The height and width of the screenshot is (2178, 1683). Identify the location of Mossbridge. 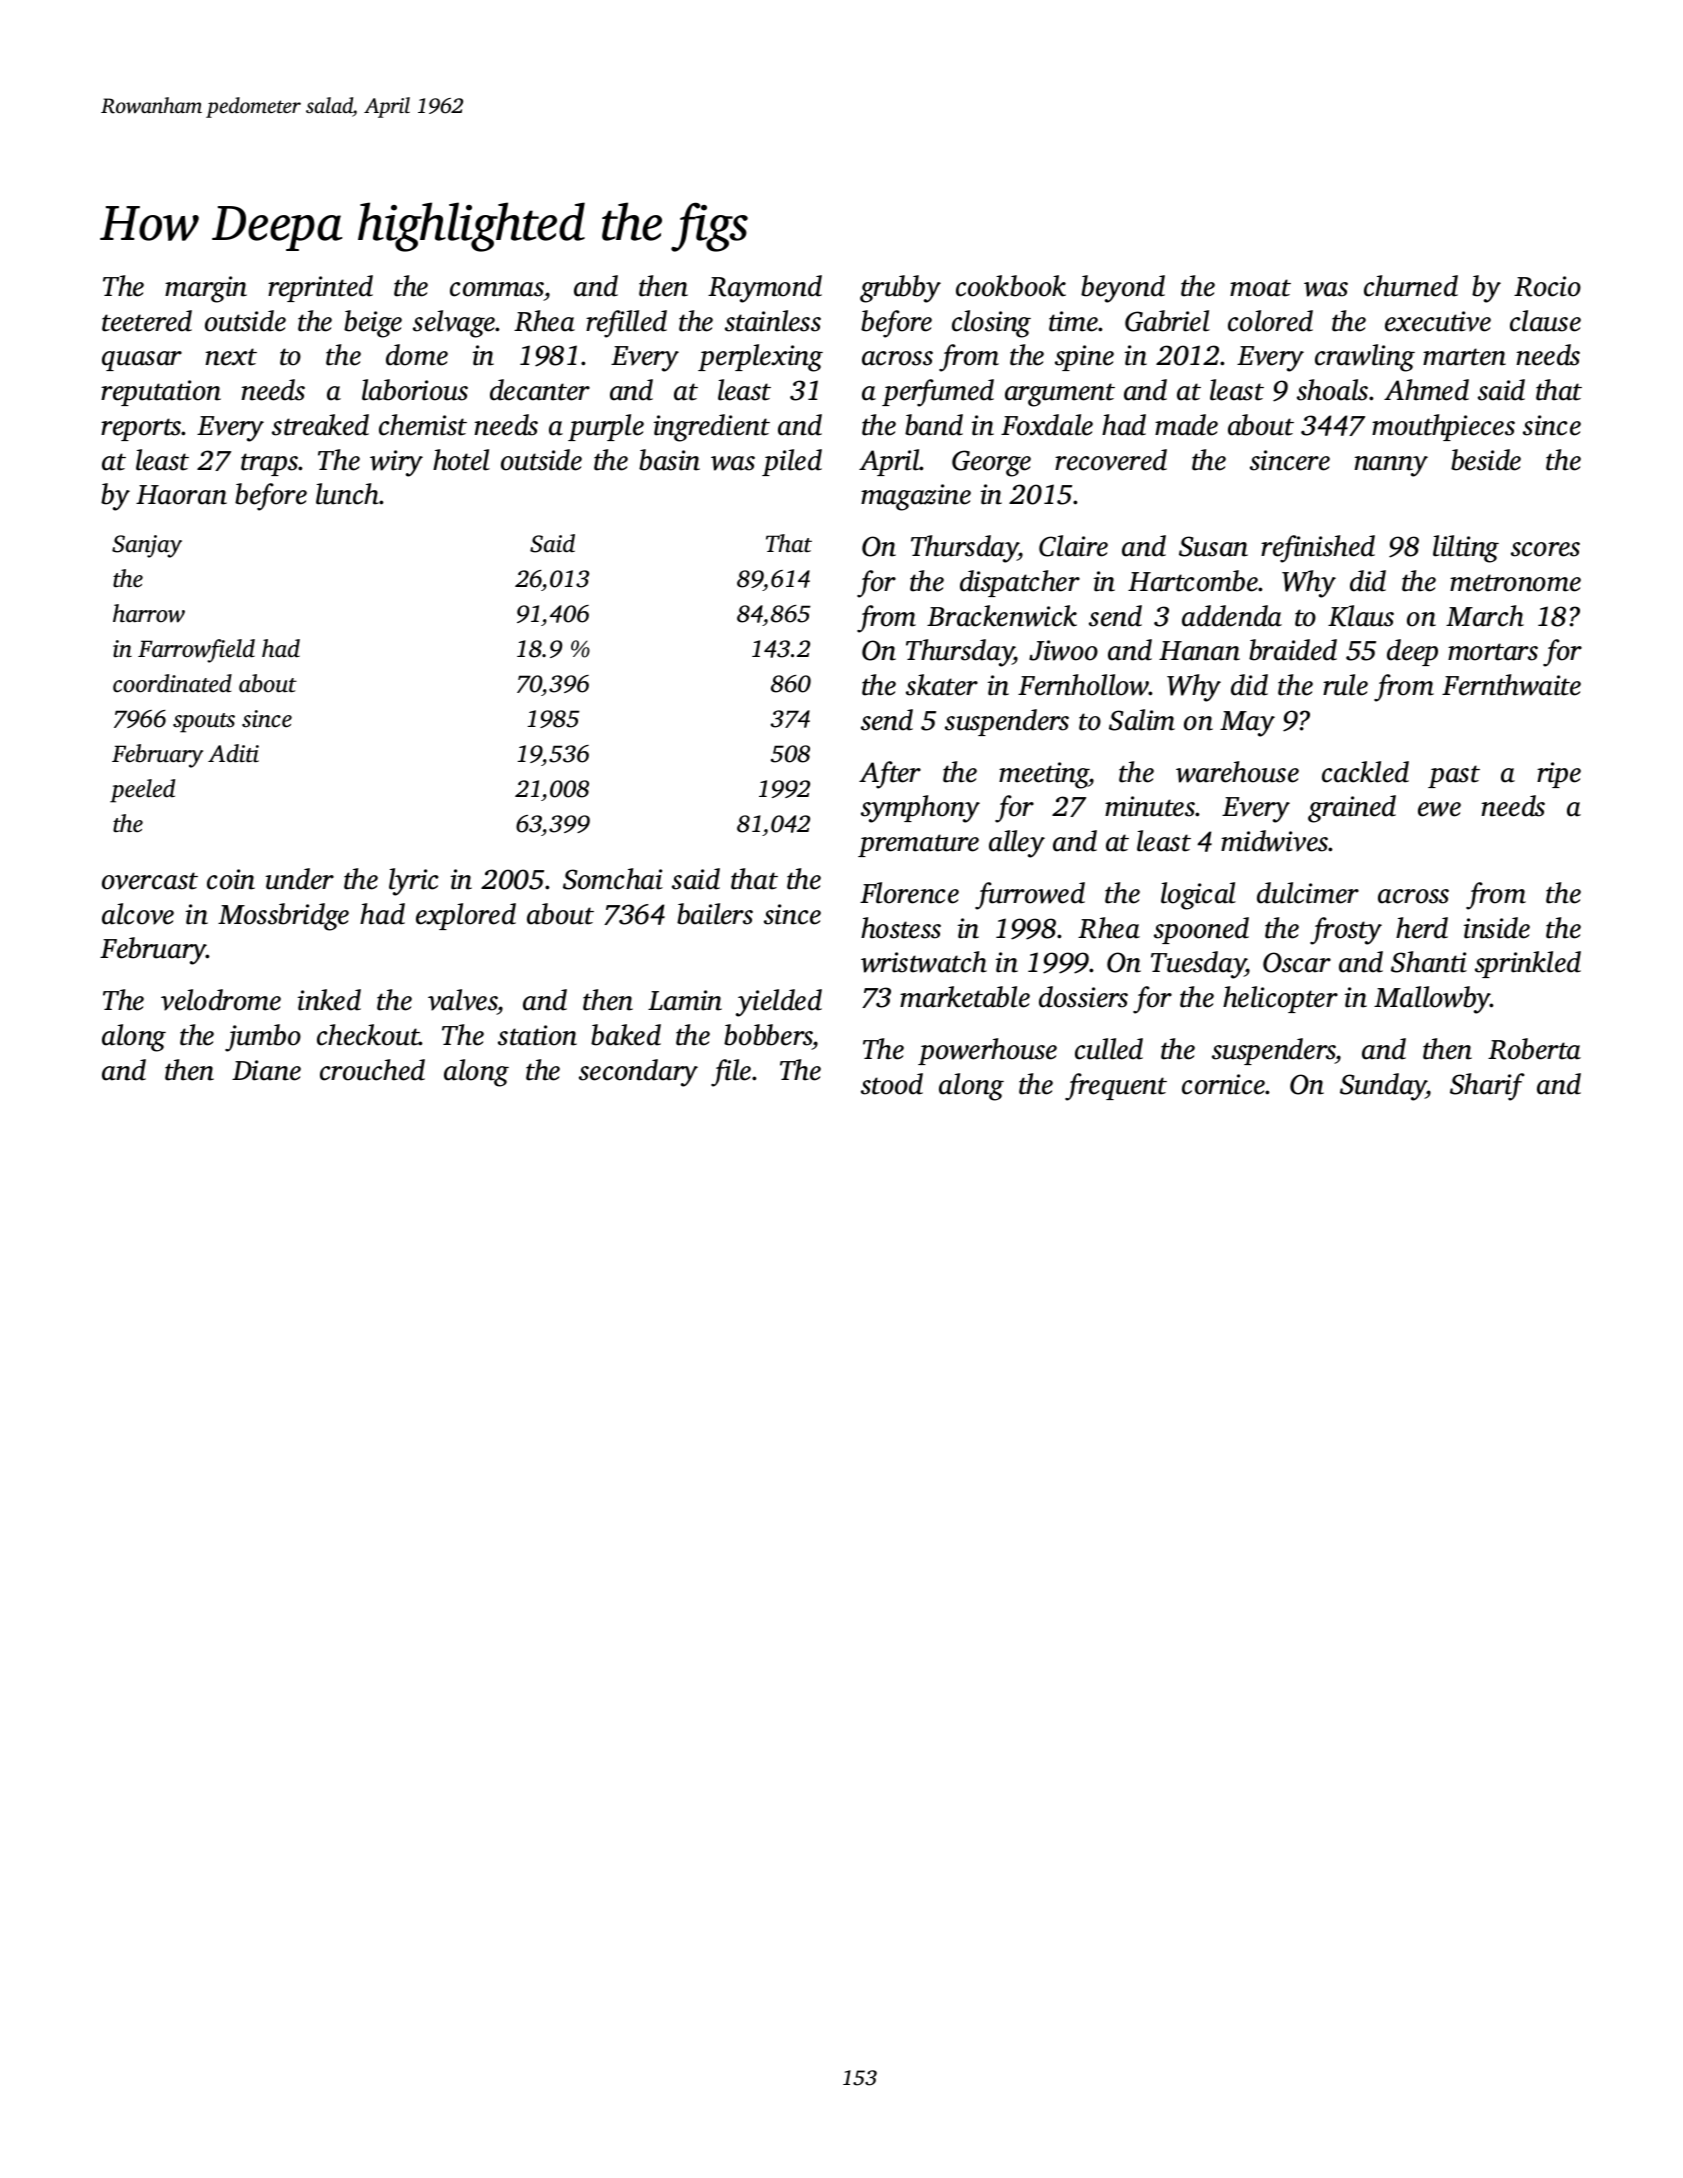
(283, 917).
